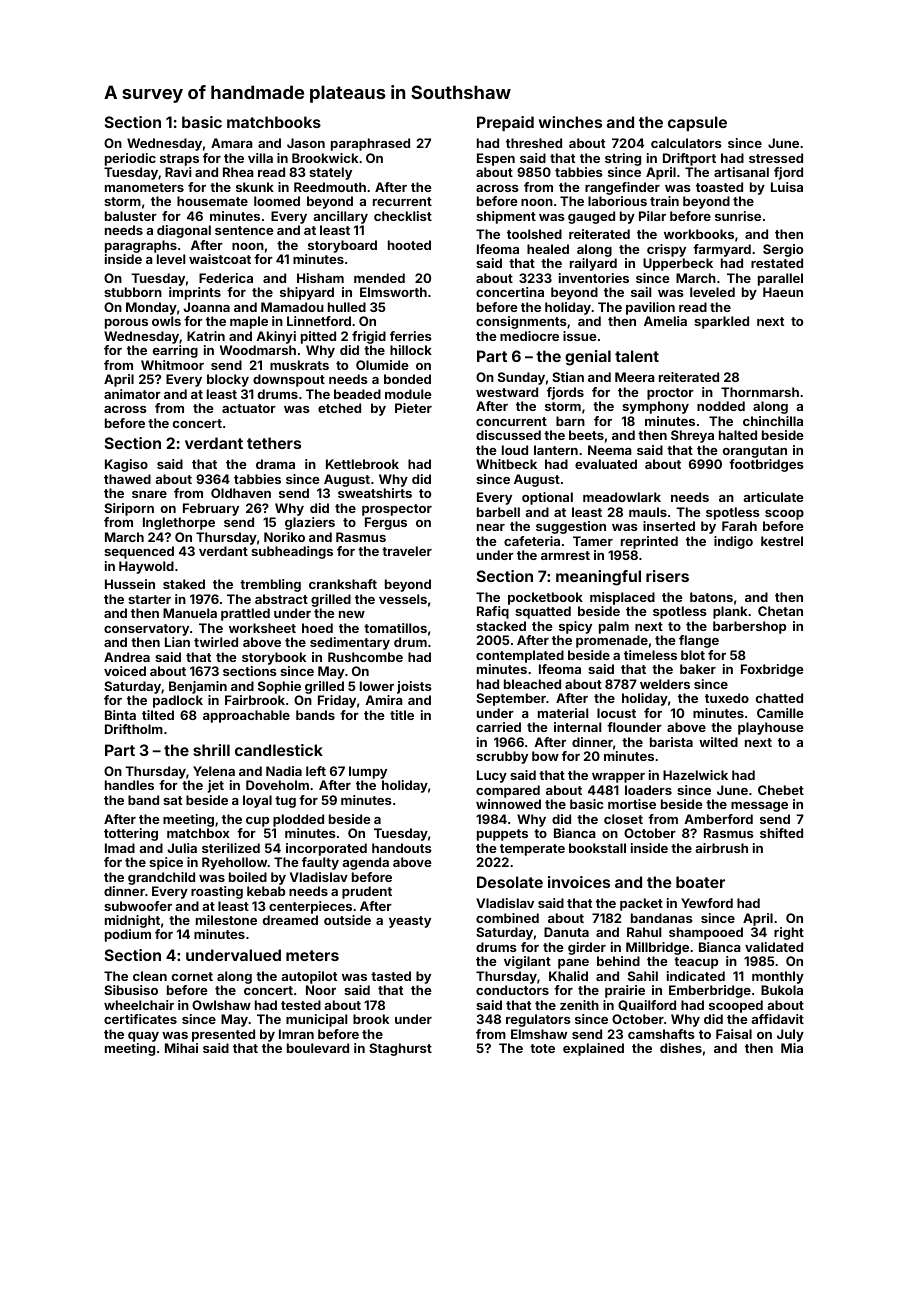 This image has height=1316, width=908. I want to click on toolshed, so click(534, 234).
